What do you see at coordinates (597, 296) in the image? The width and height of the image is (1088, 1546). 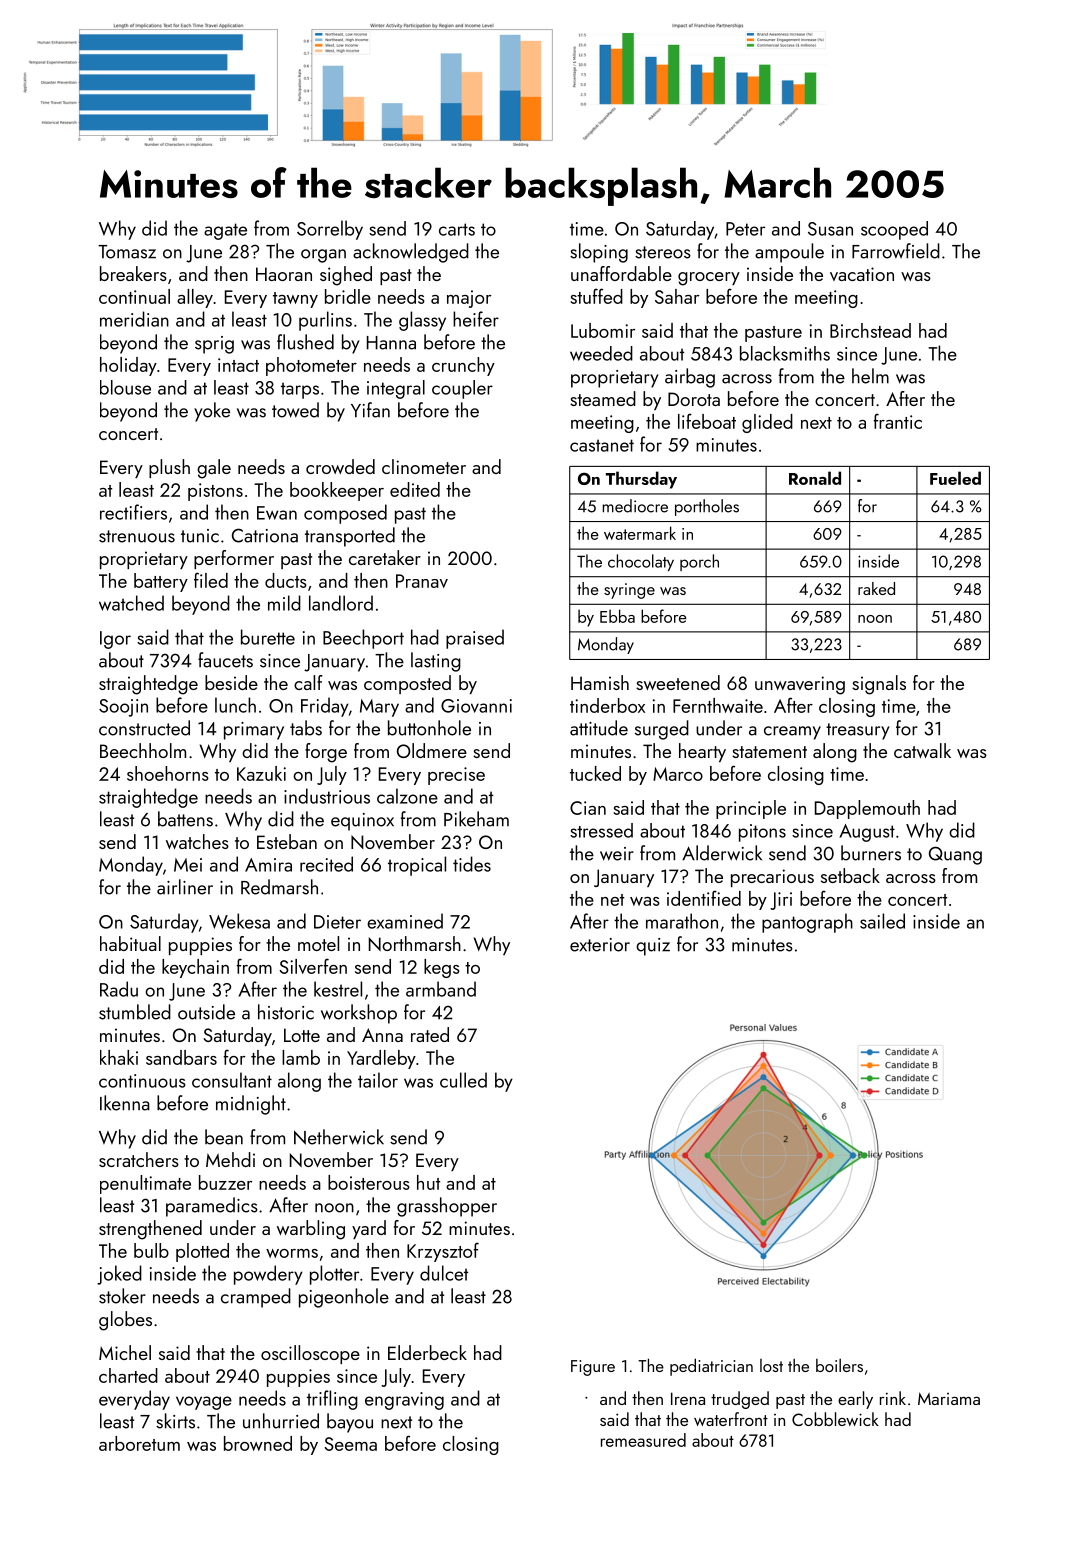 I see `stuffed` at bounding box center [597, 296].
